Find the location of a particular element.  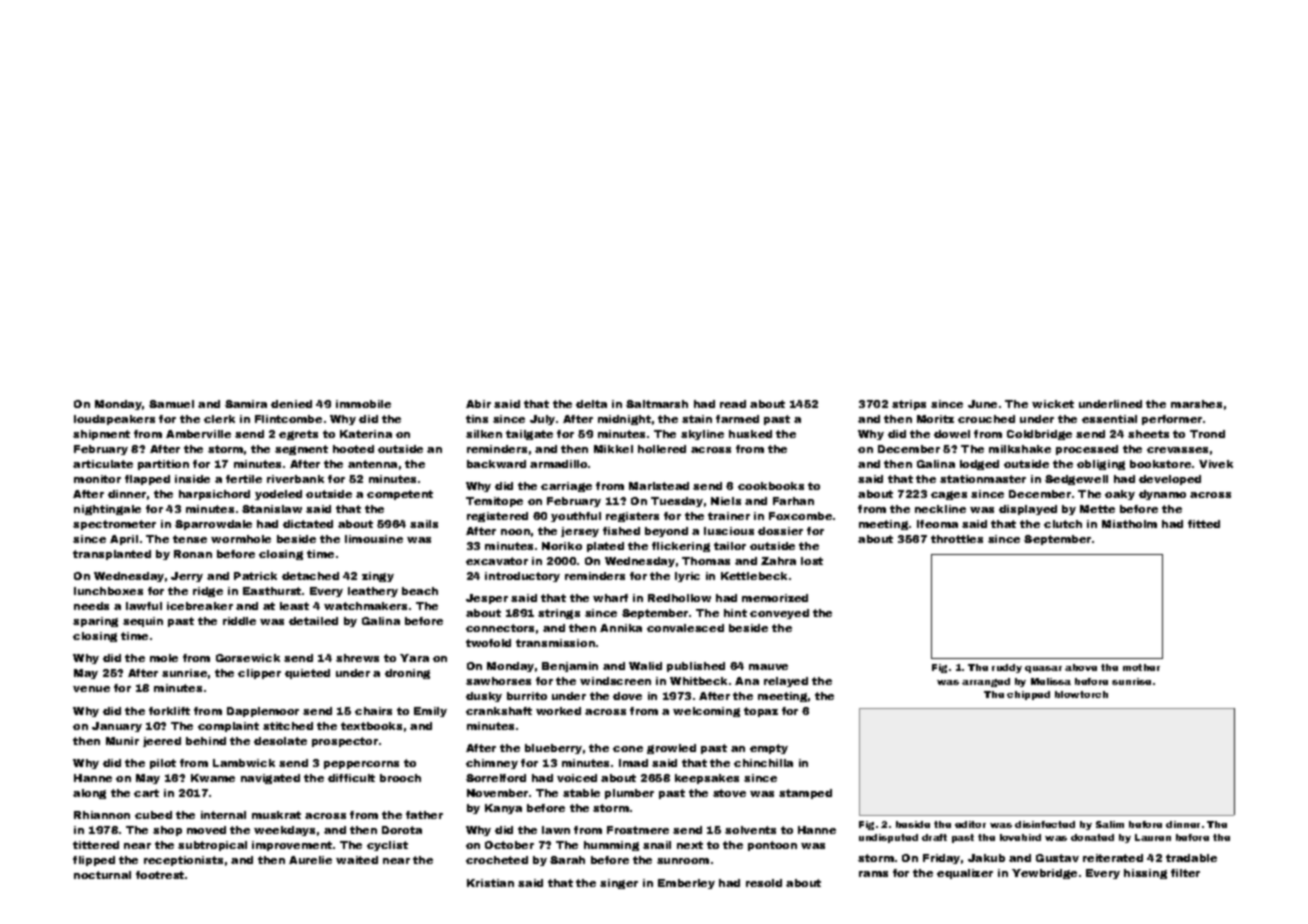

conveyed is located at coordinates (779, 614).
